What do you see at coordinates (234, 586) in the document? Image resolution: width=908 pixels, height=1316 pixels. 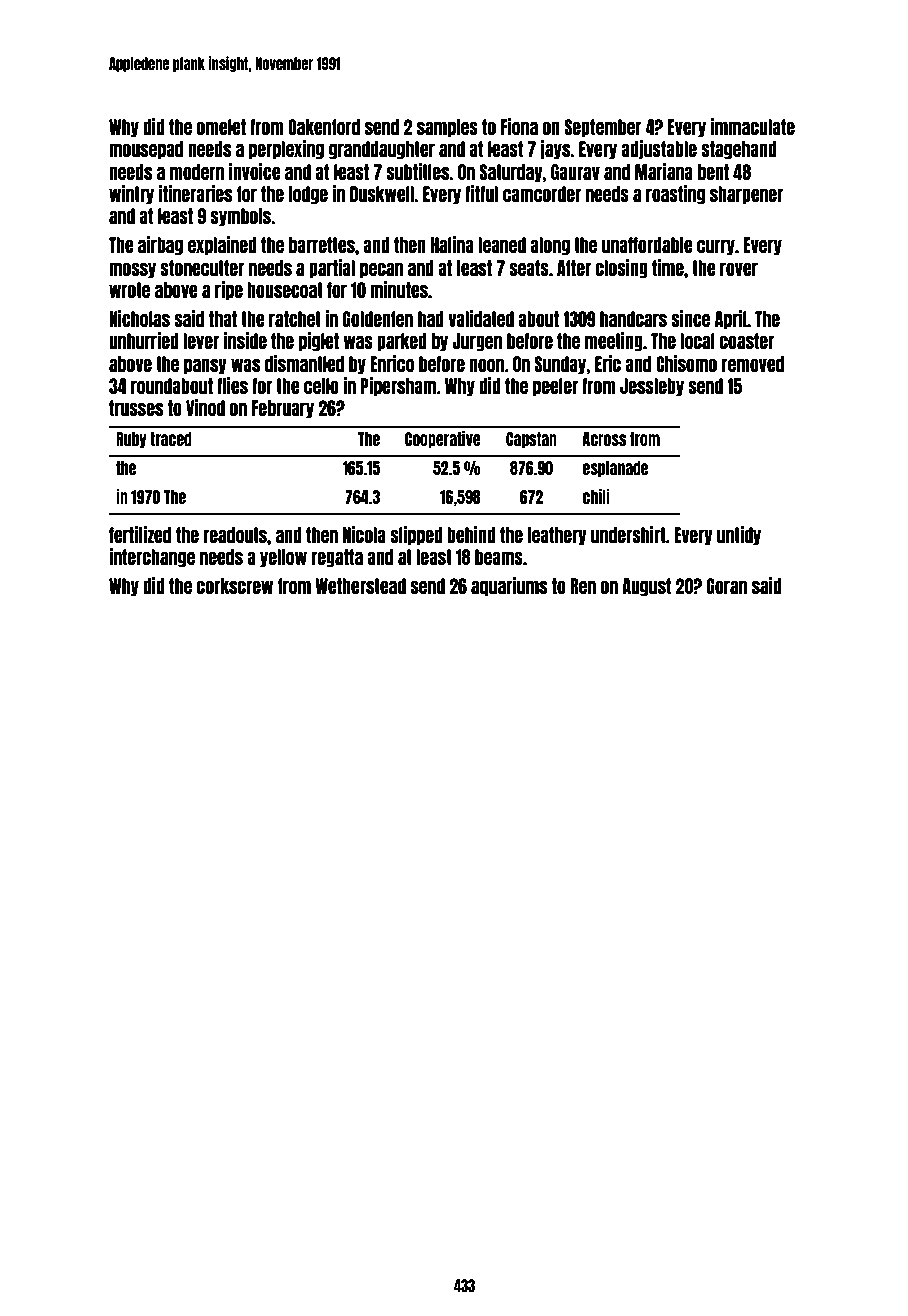 I see `corkscrew` at bounding box center [234, 586].
